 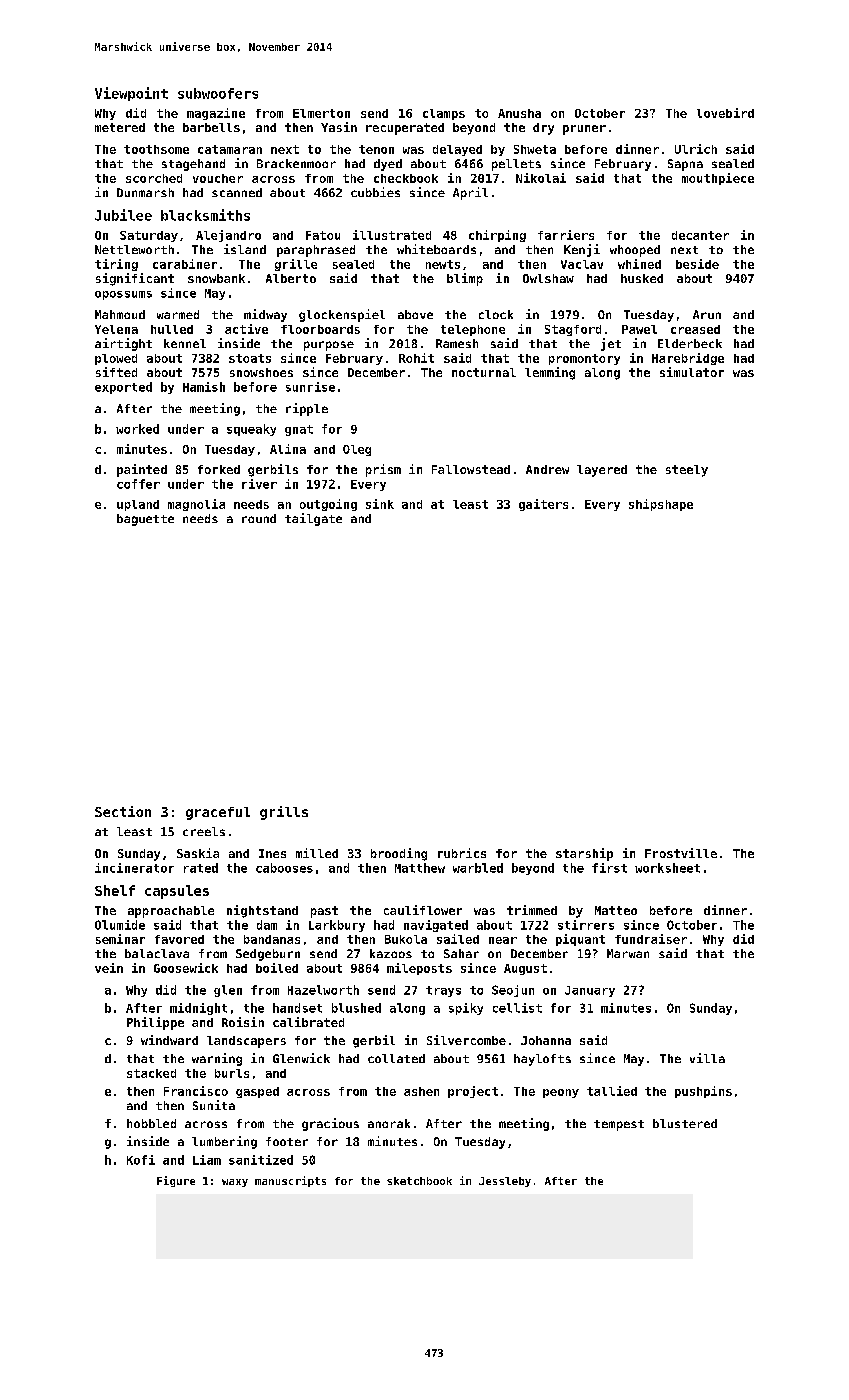 I want to click on clamps, so click(x=444, y=114).
